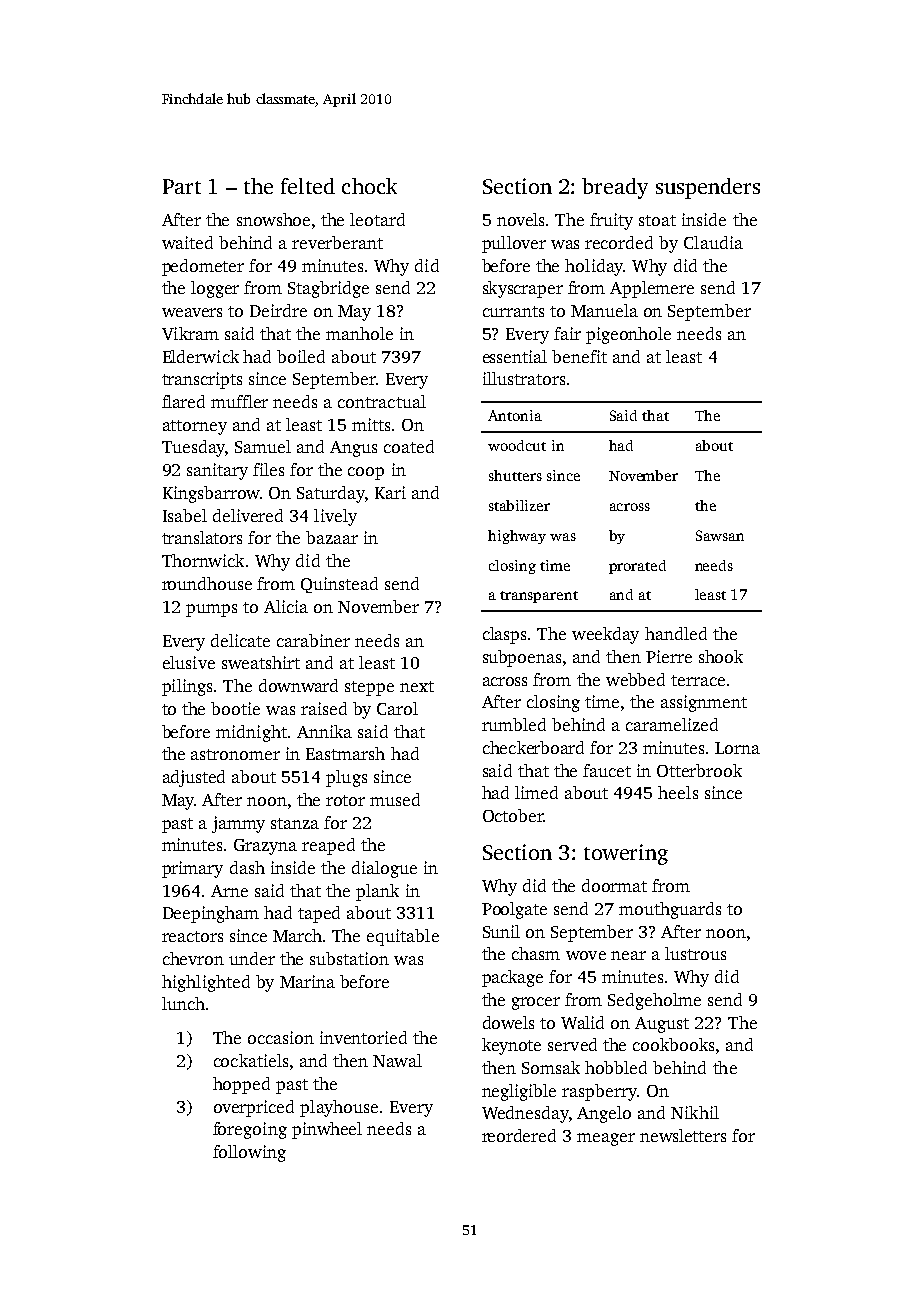  What do you see at coordinates (673, 1044) in the screenshot?
I see `cookbooks` at bounding box center [673, 1044].
